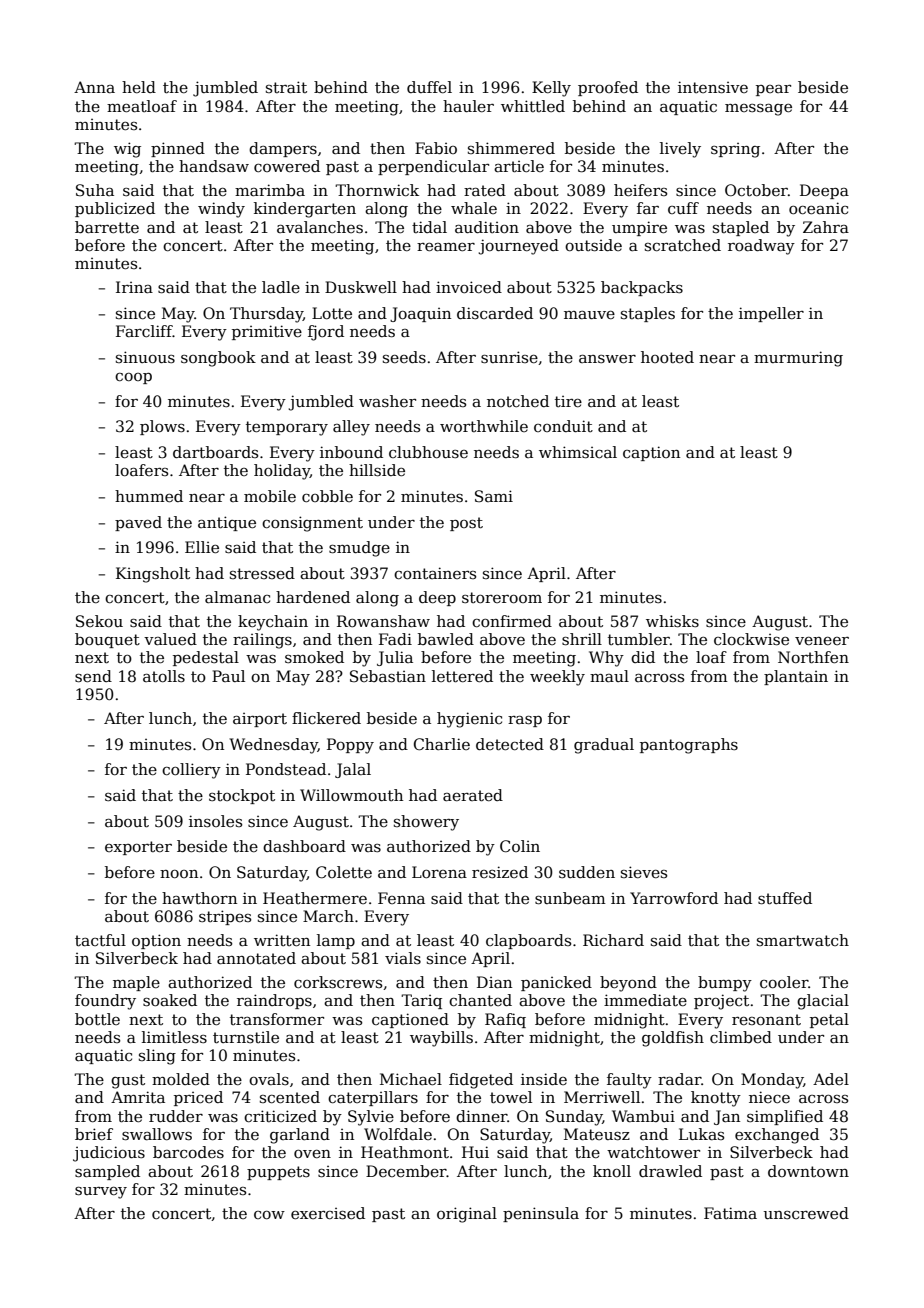 This image has width=924, height=1308. What do you see at coordinates (604, 746) in the image?
I see `gradual` at bounding box center [604, 746].
